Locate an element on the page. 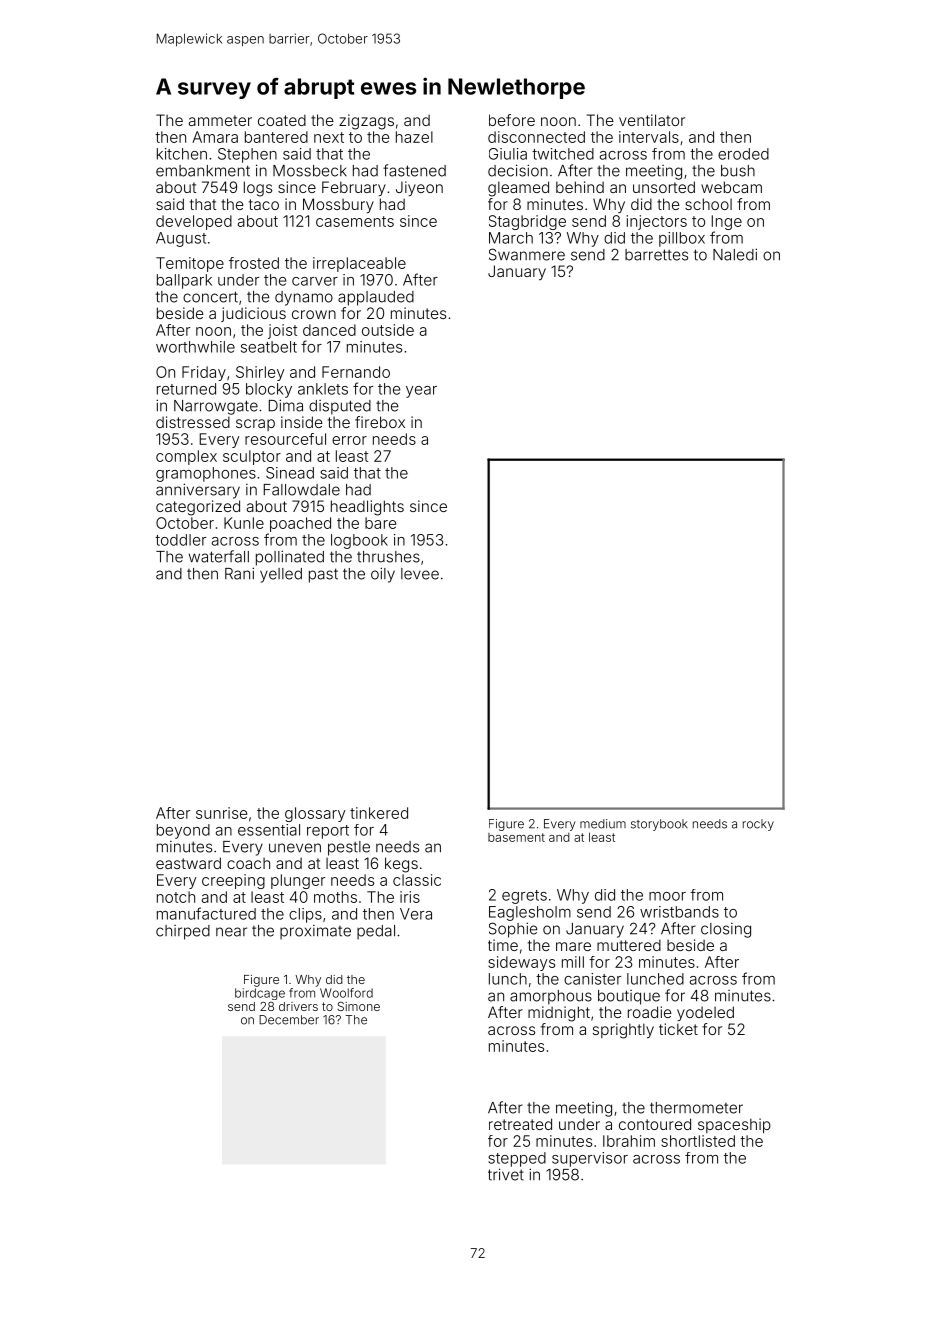  classic is located at coordinates (417, 880).
